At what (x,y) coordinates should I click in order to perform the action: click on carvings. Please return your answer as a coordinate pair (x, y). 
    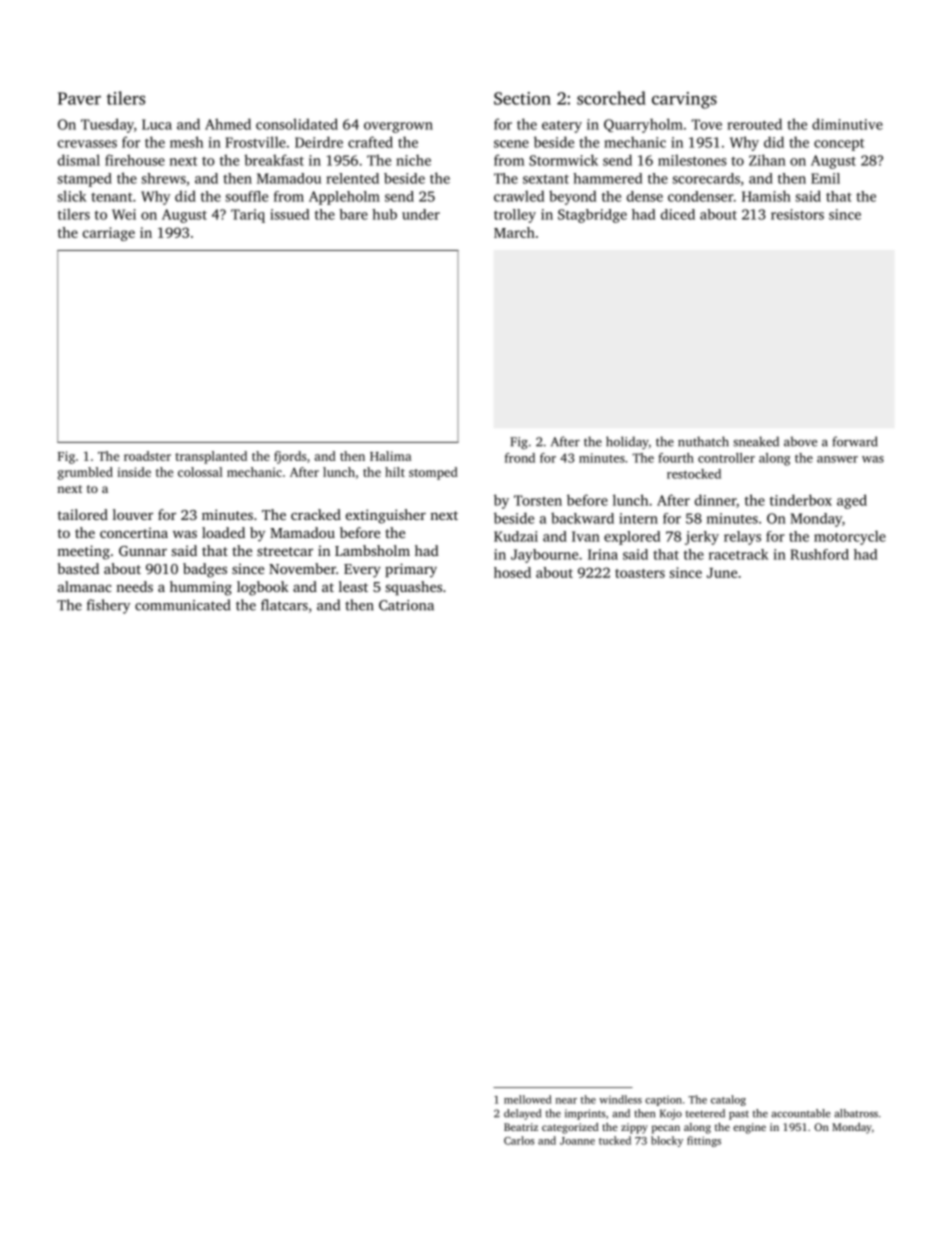
    Looking at the image, I should click on (684, 100).
